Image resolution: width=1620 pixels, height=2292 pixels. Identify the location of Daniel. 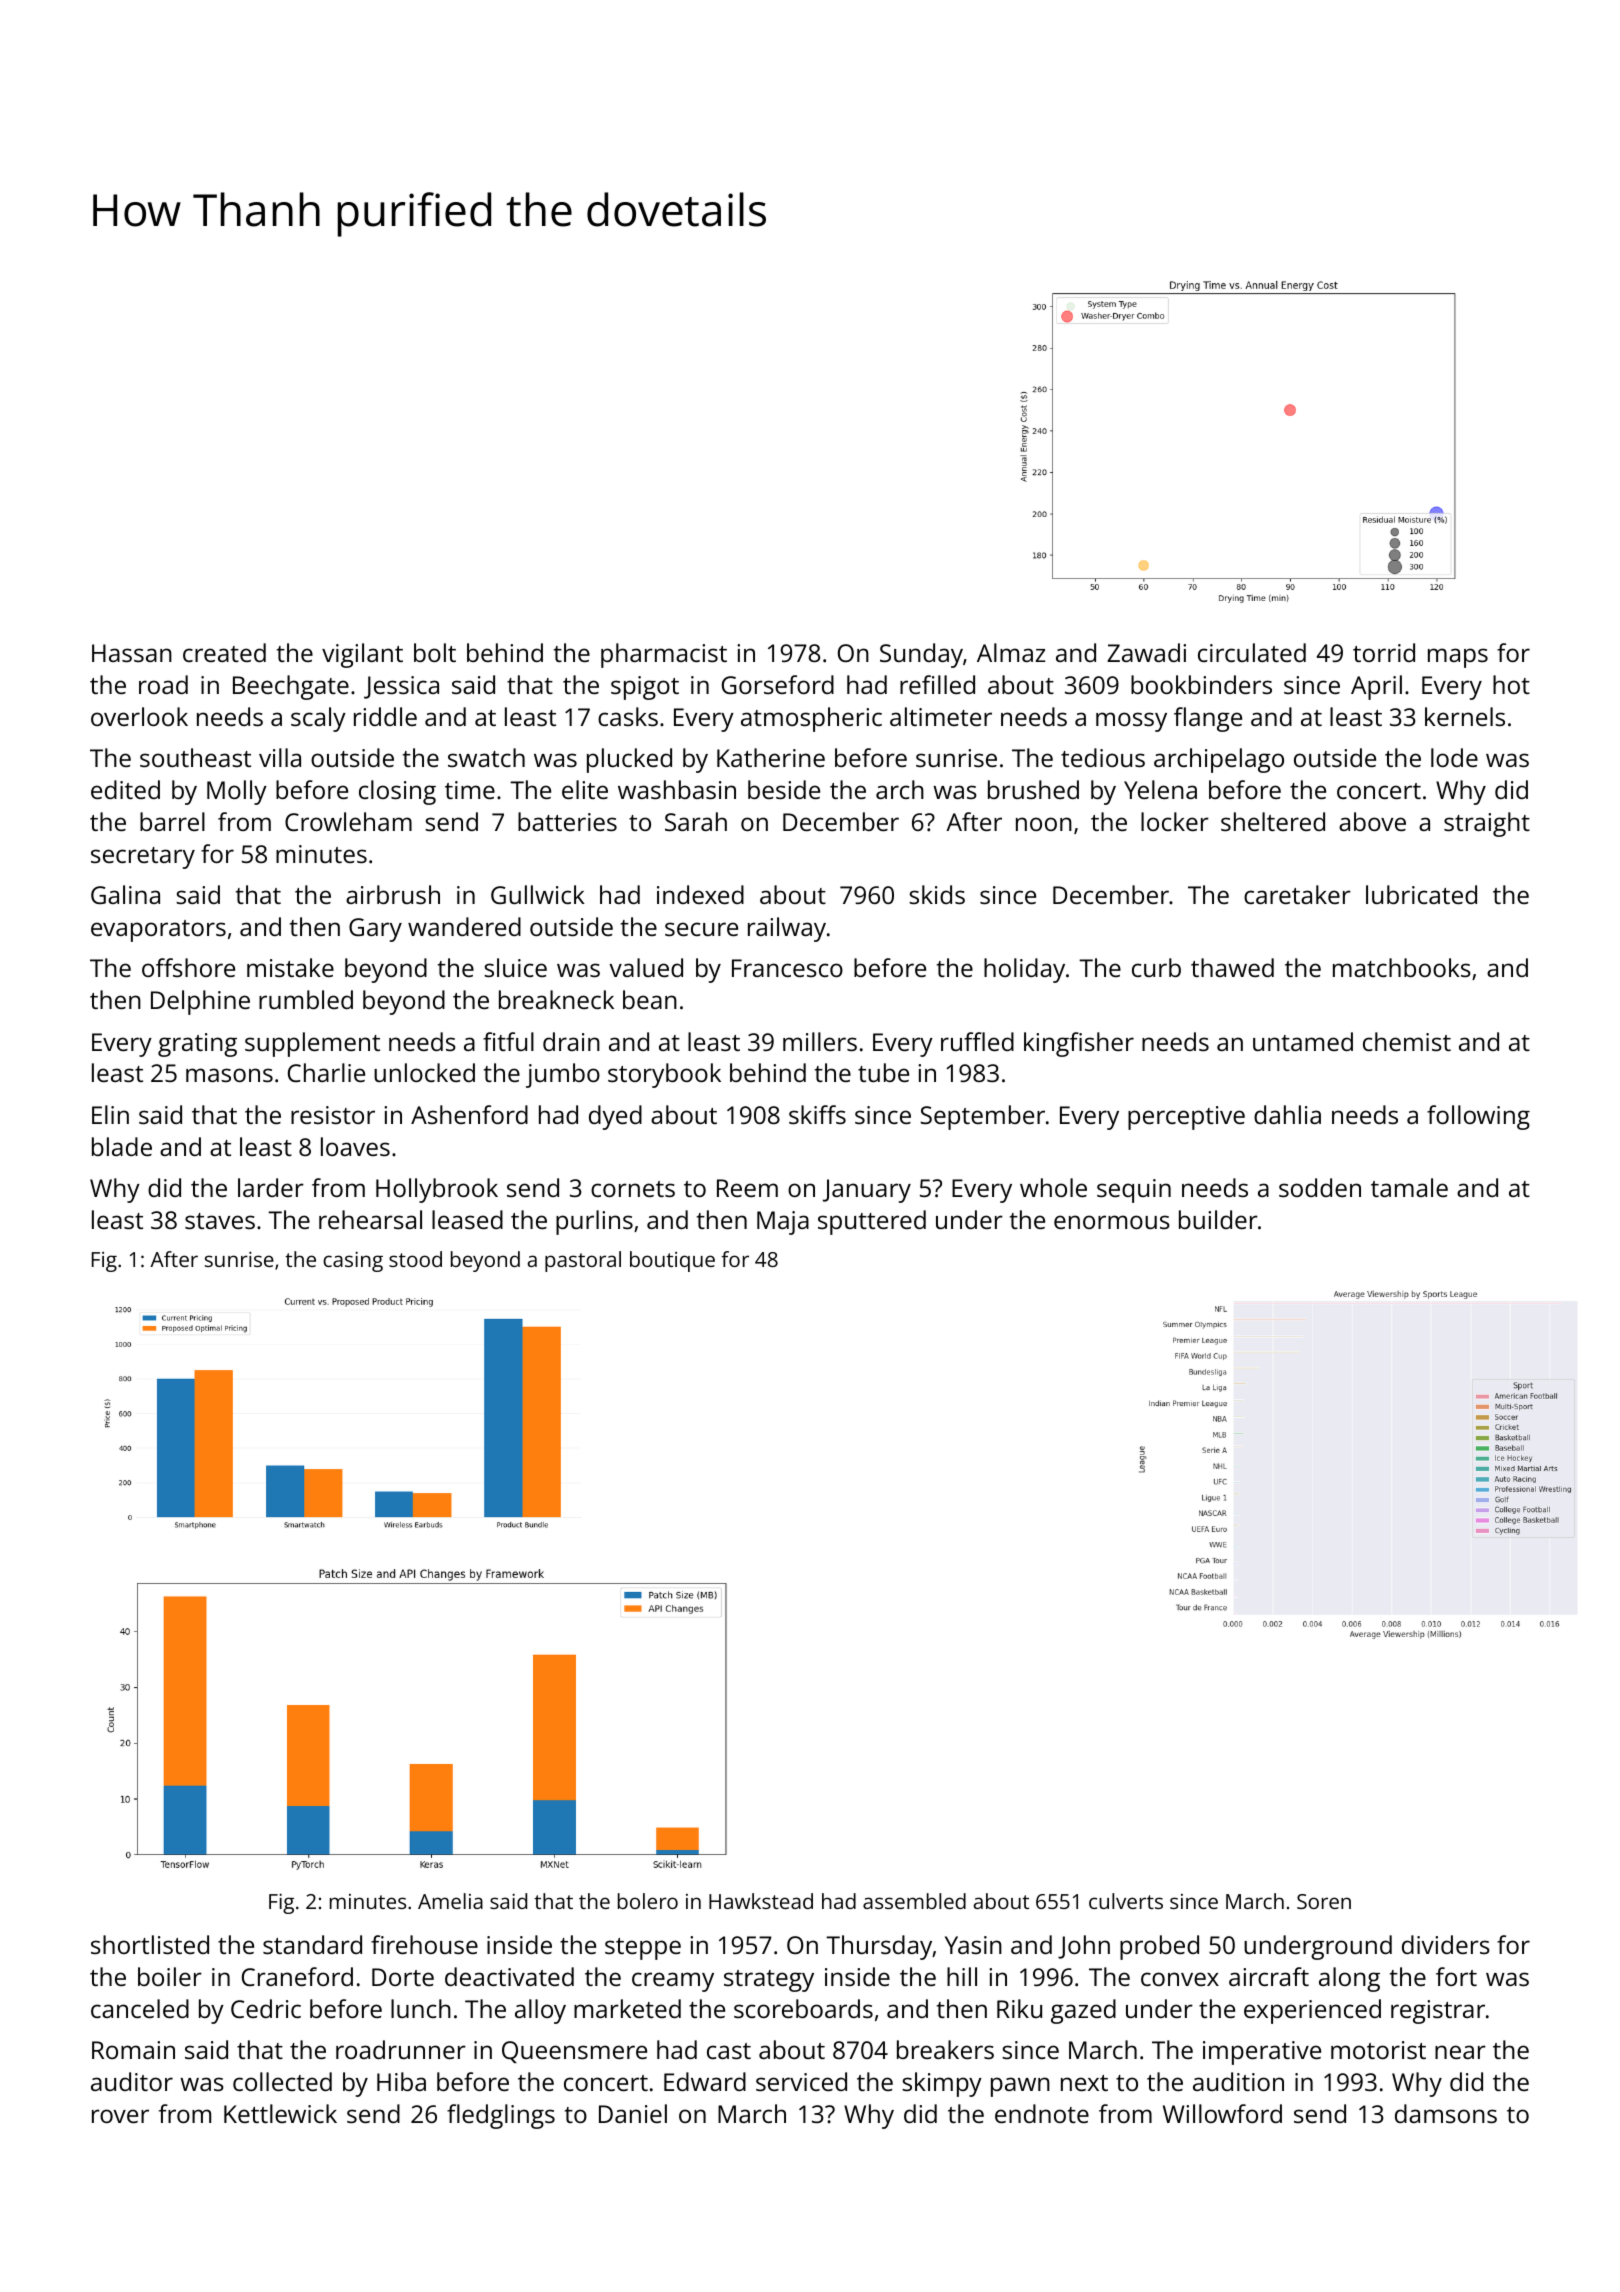
(633, 2113).
